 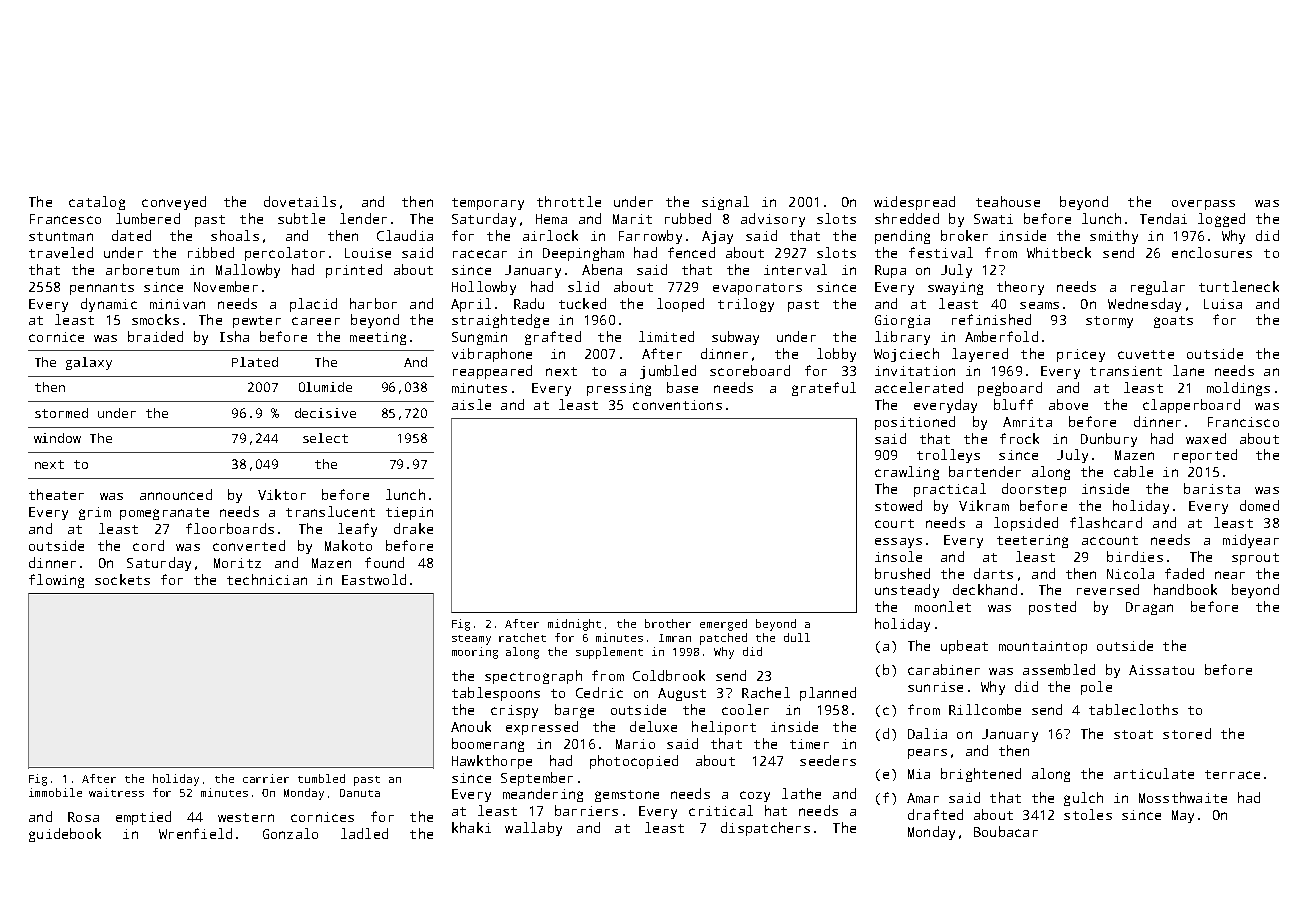 What do you see at coordinates (1008, 201) in the screenshot?
I see `teahouse` at bounding box center [1008, 201].
